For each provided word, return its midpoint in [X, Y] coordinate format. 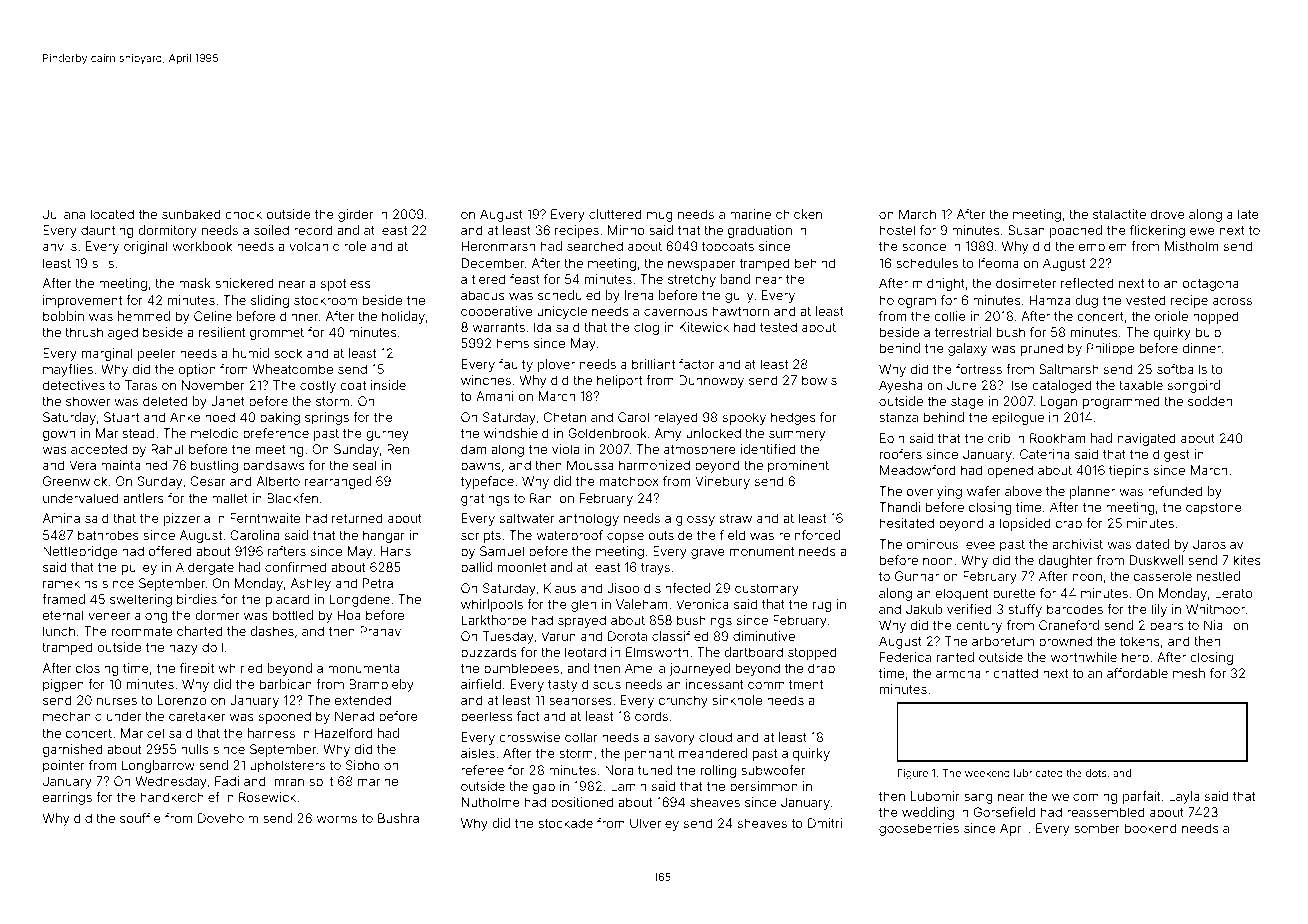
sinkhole [737, 700]
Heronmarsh [498, 246]
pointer [64, 766]
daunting [107, 231]
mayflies [68, 370]
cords [651, 716]
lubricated [1038, 773]
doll [212, 647]
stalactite [1119, 214]
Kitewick [704, 327]
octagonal [1212, 284]
